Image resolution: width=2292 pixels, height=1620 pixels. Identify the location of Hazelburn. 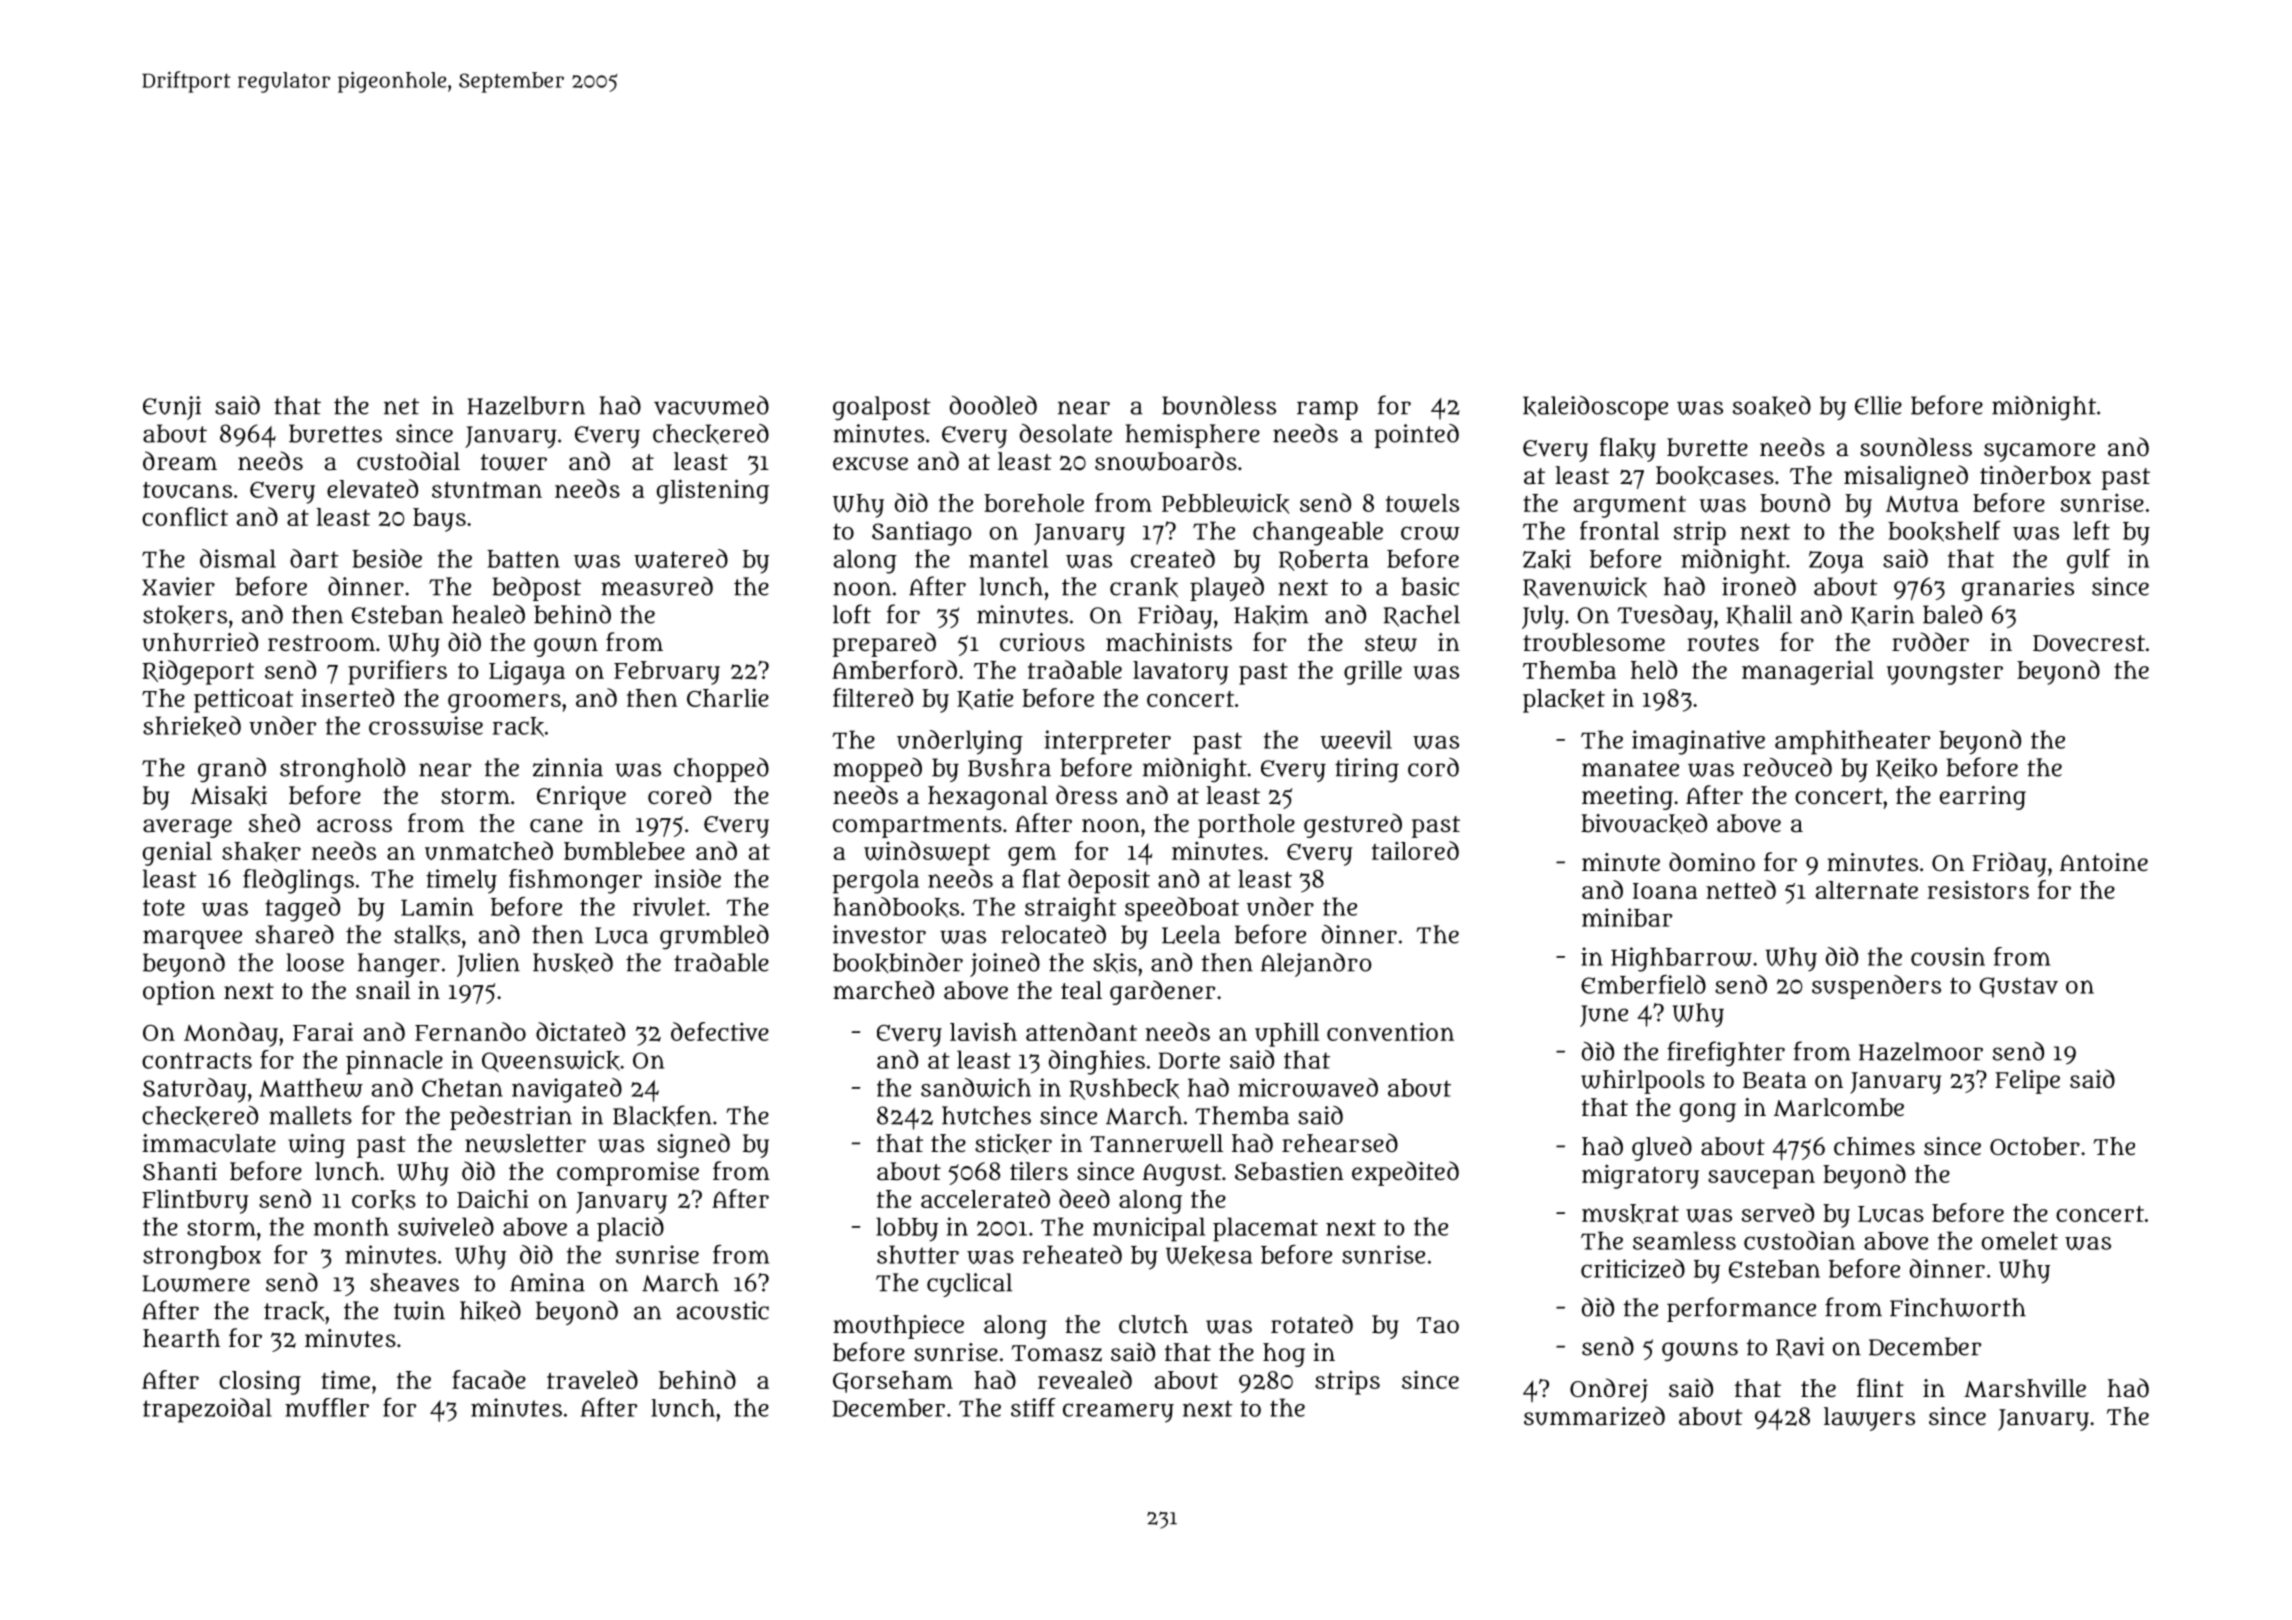
(526, 405).
